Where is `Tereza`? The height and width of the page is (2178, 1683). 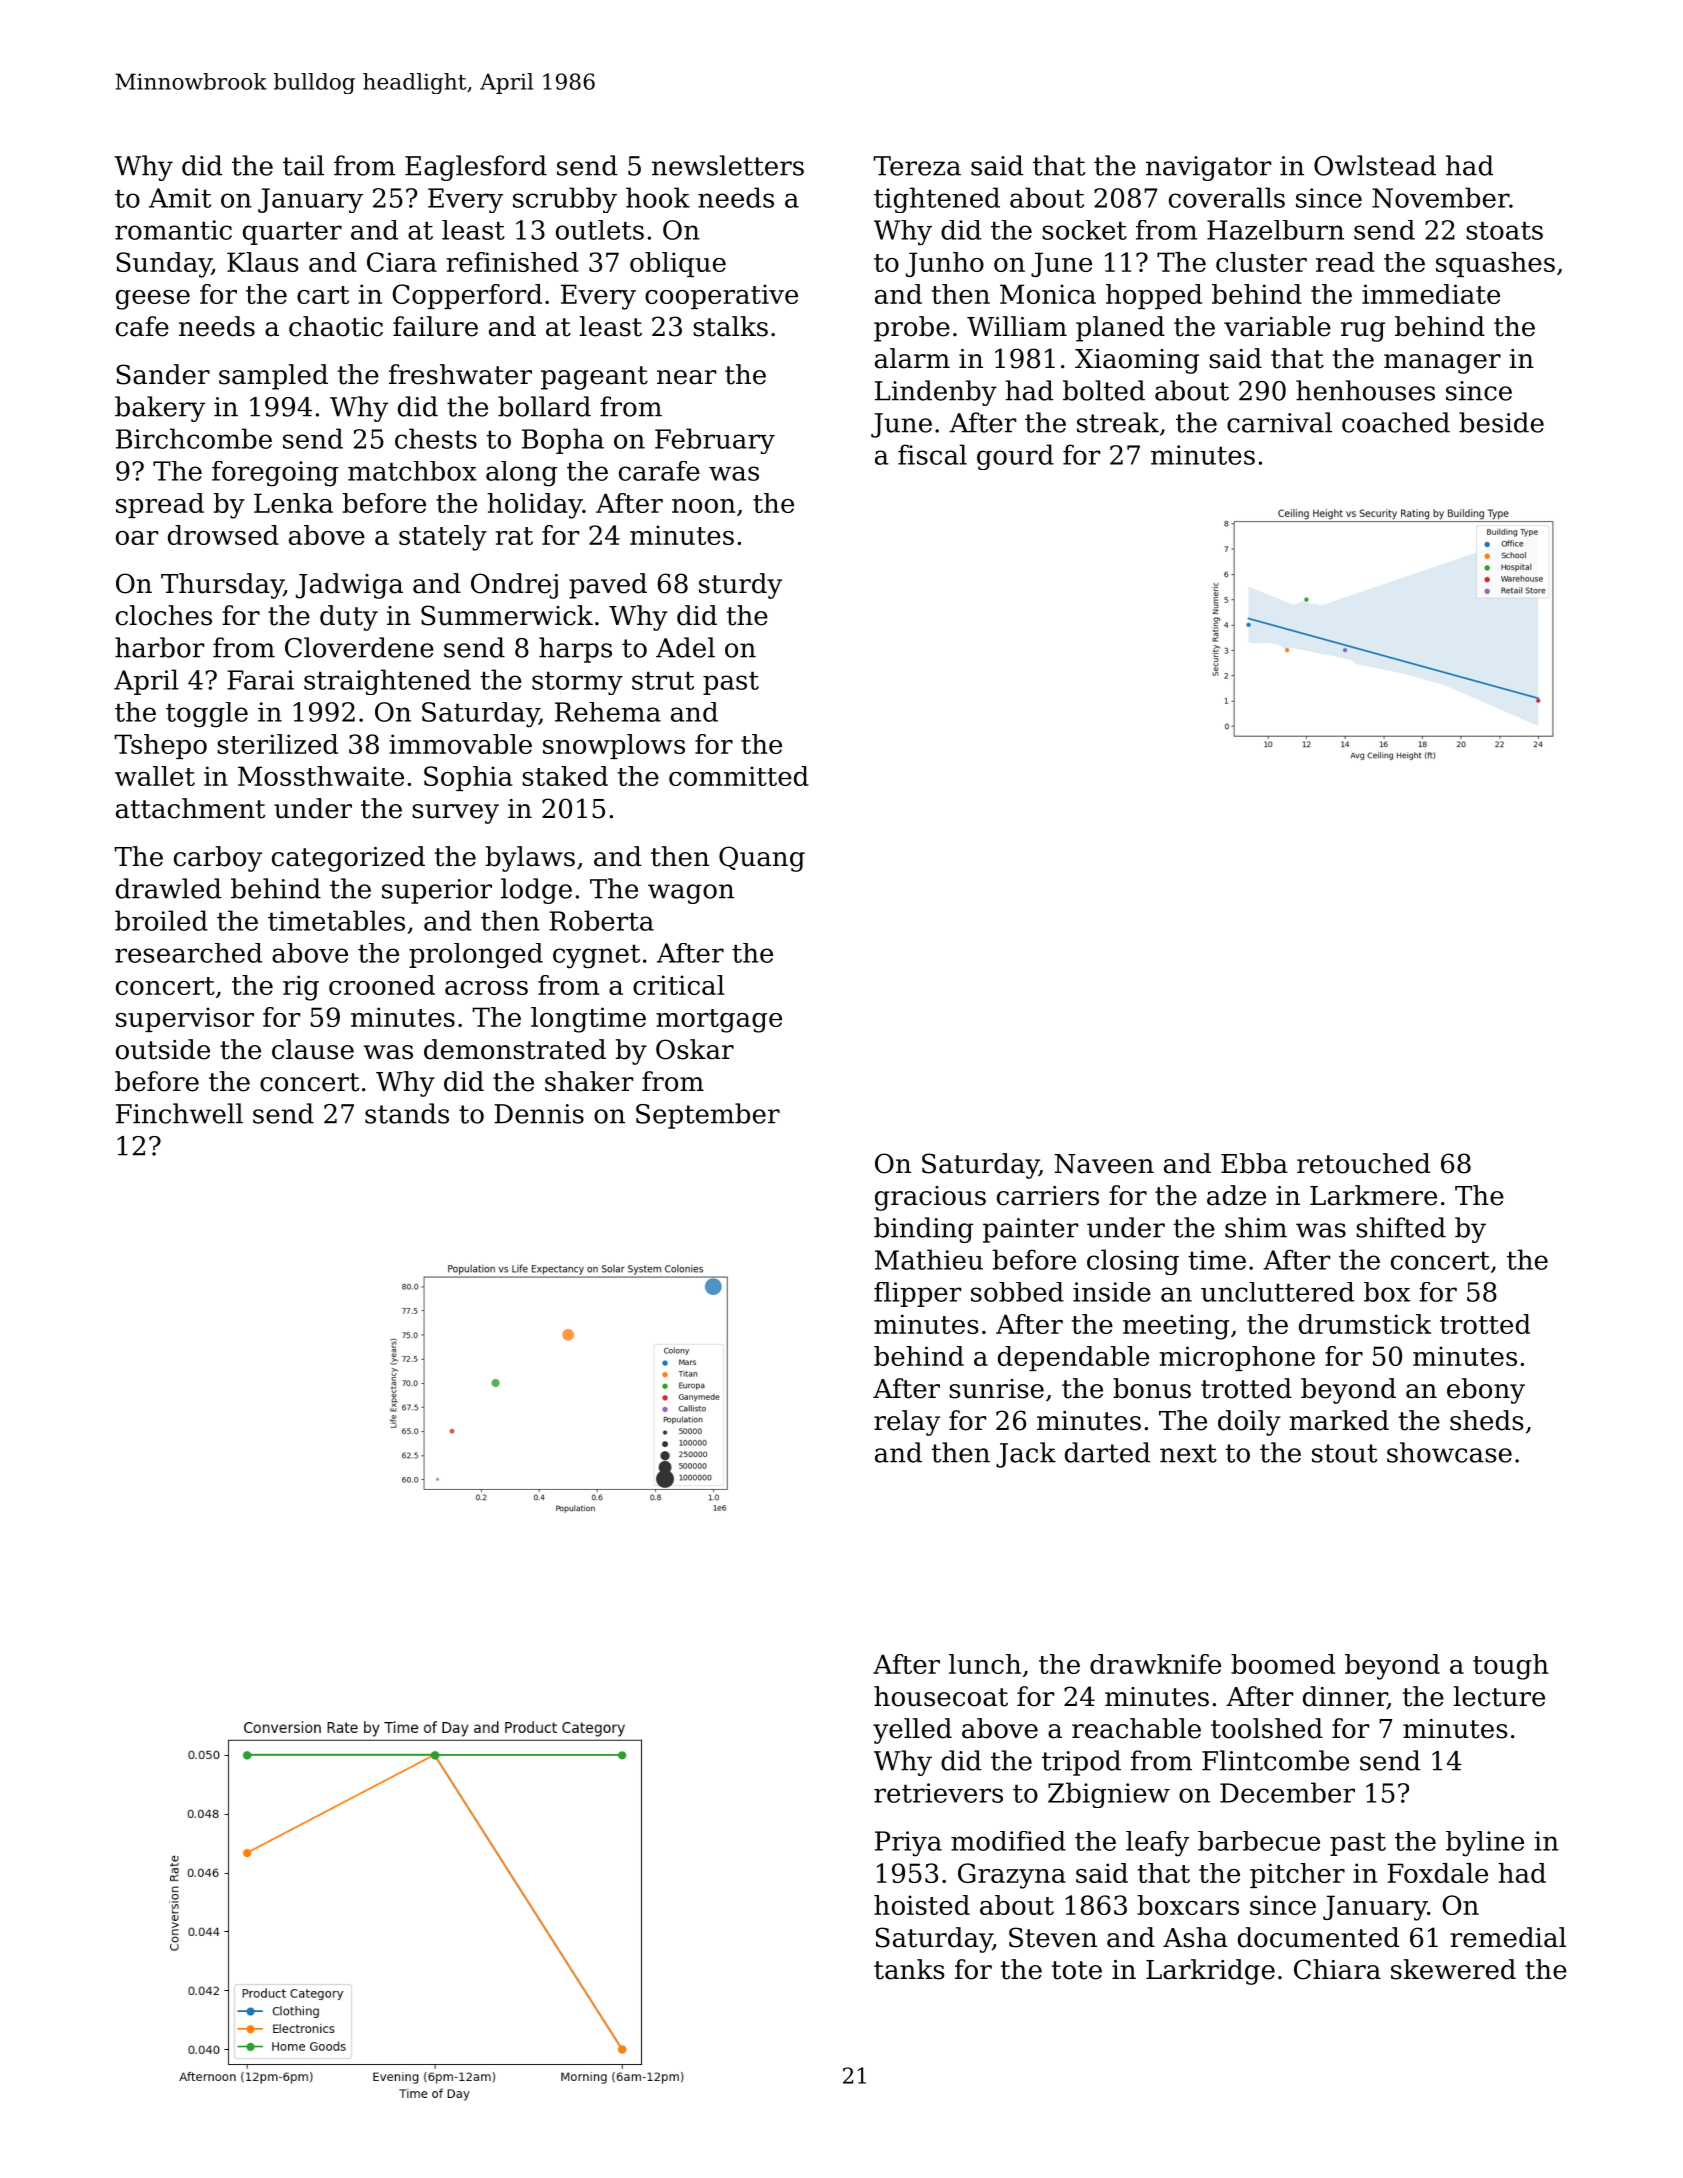 Tereza is located at coordinates (917, 166).
